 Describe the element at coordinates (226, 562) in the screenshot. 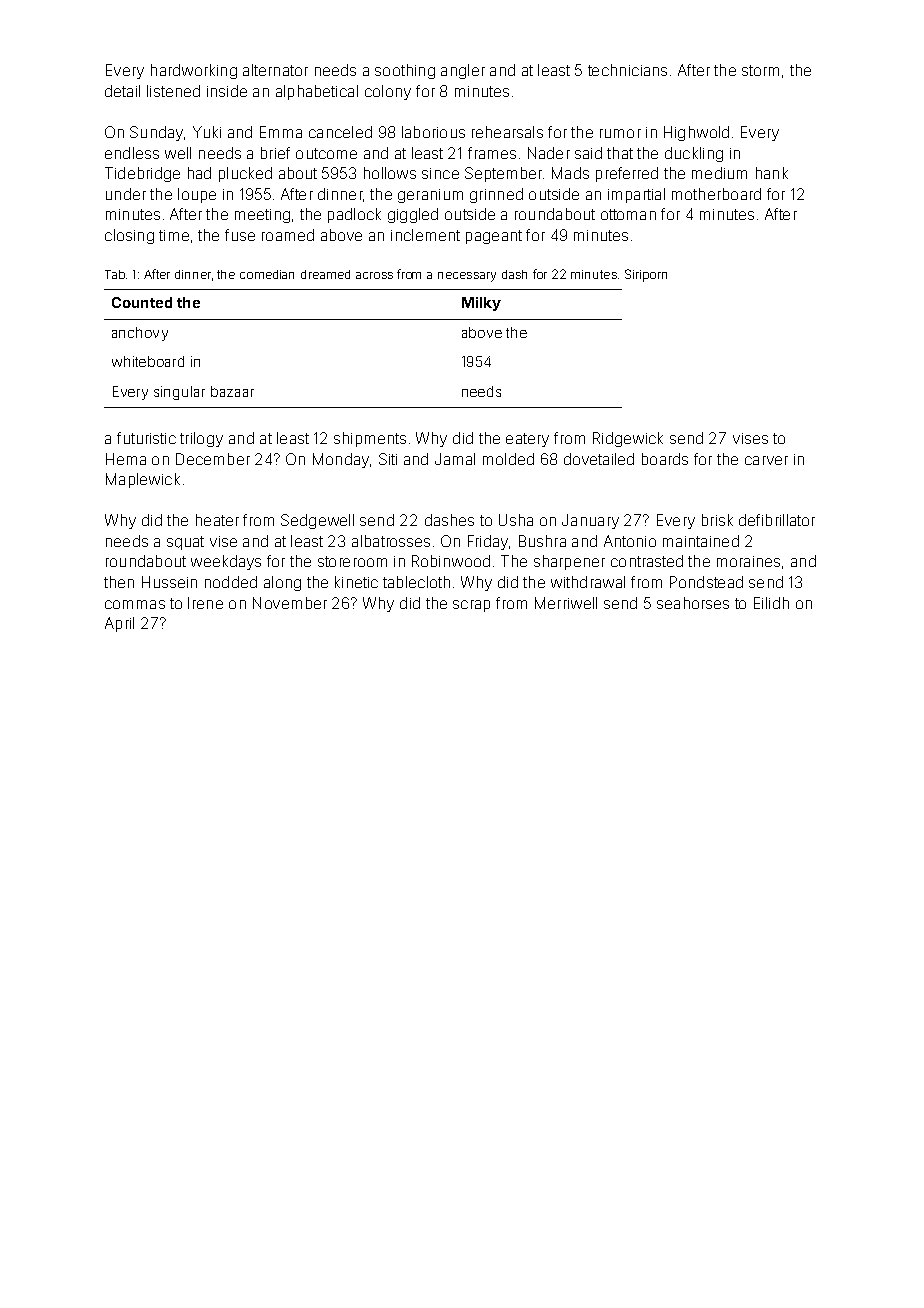

I see `weekdays` at that location.
